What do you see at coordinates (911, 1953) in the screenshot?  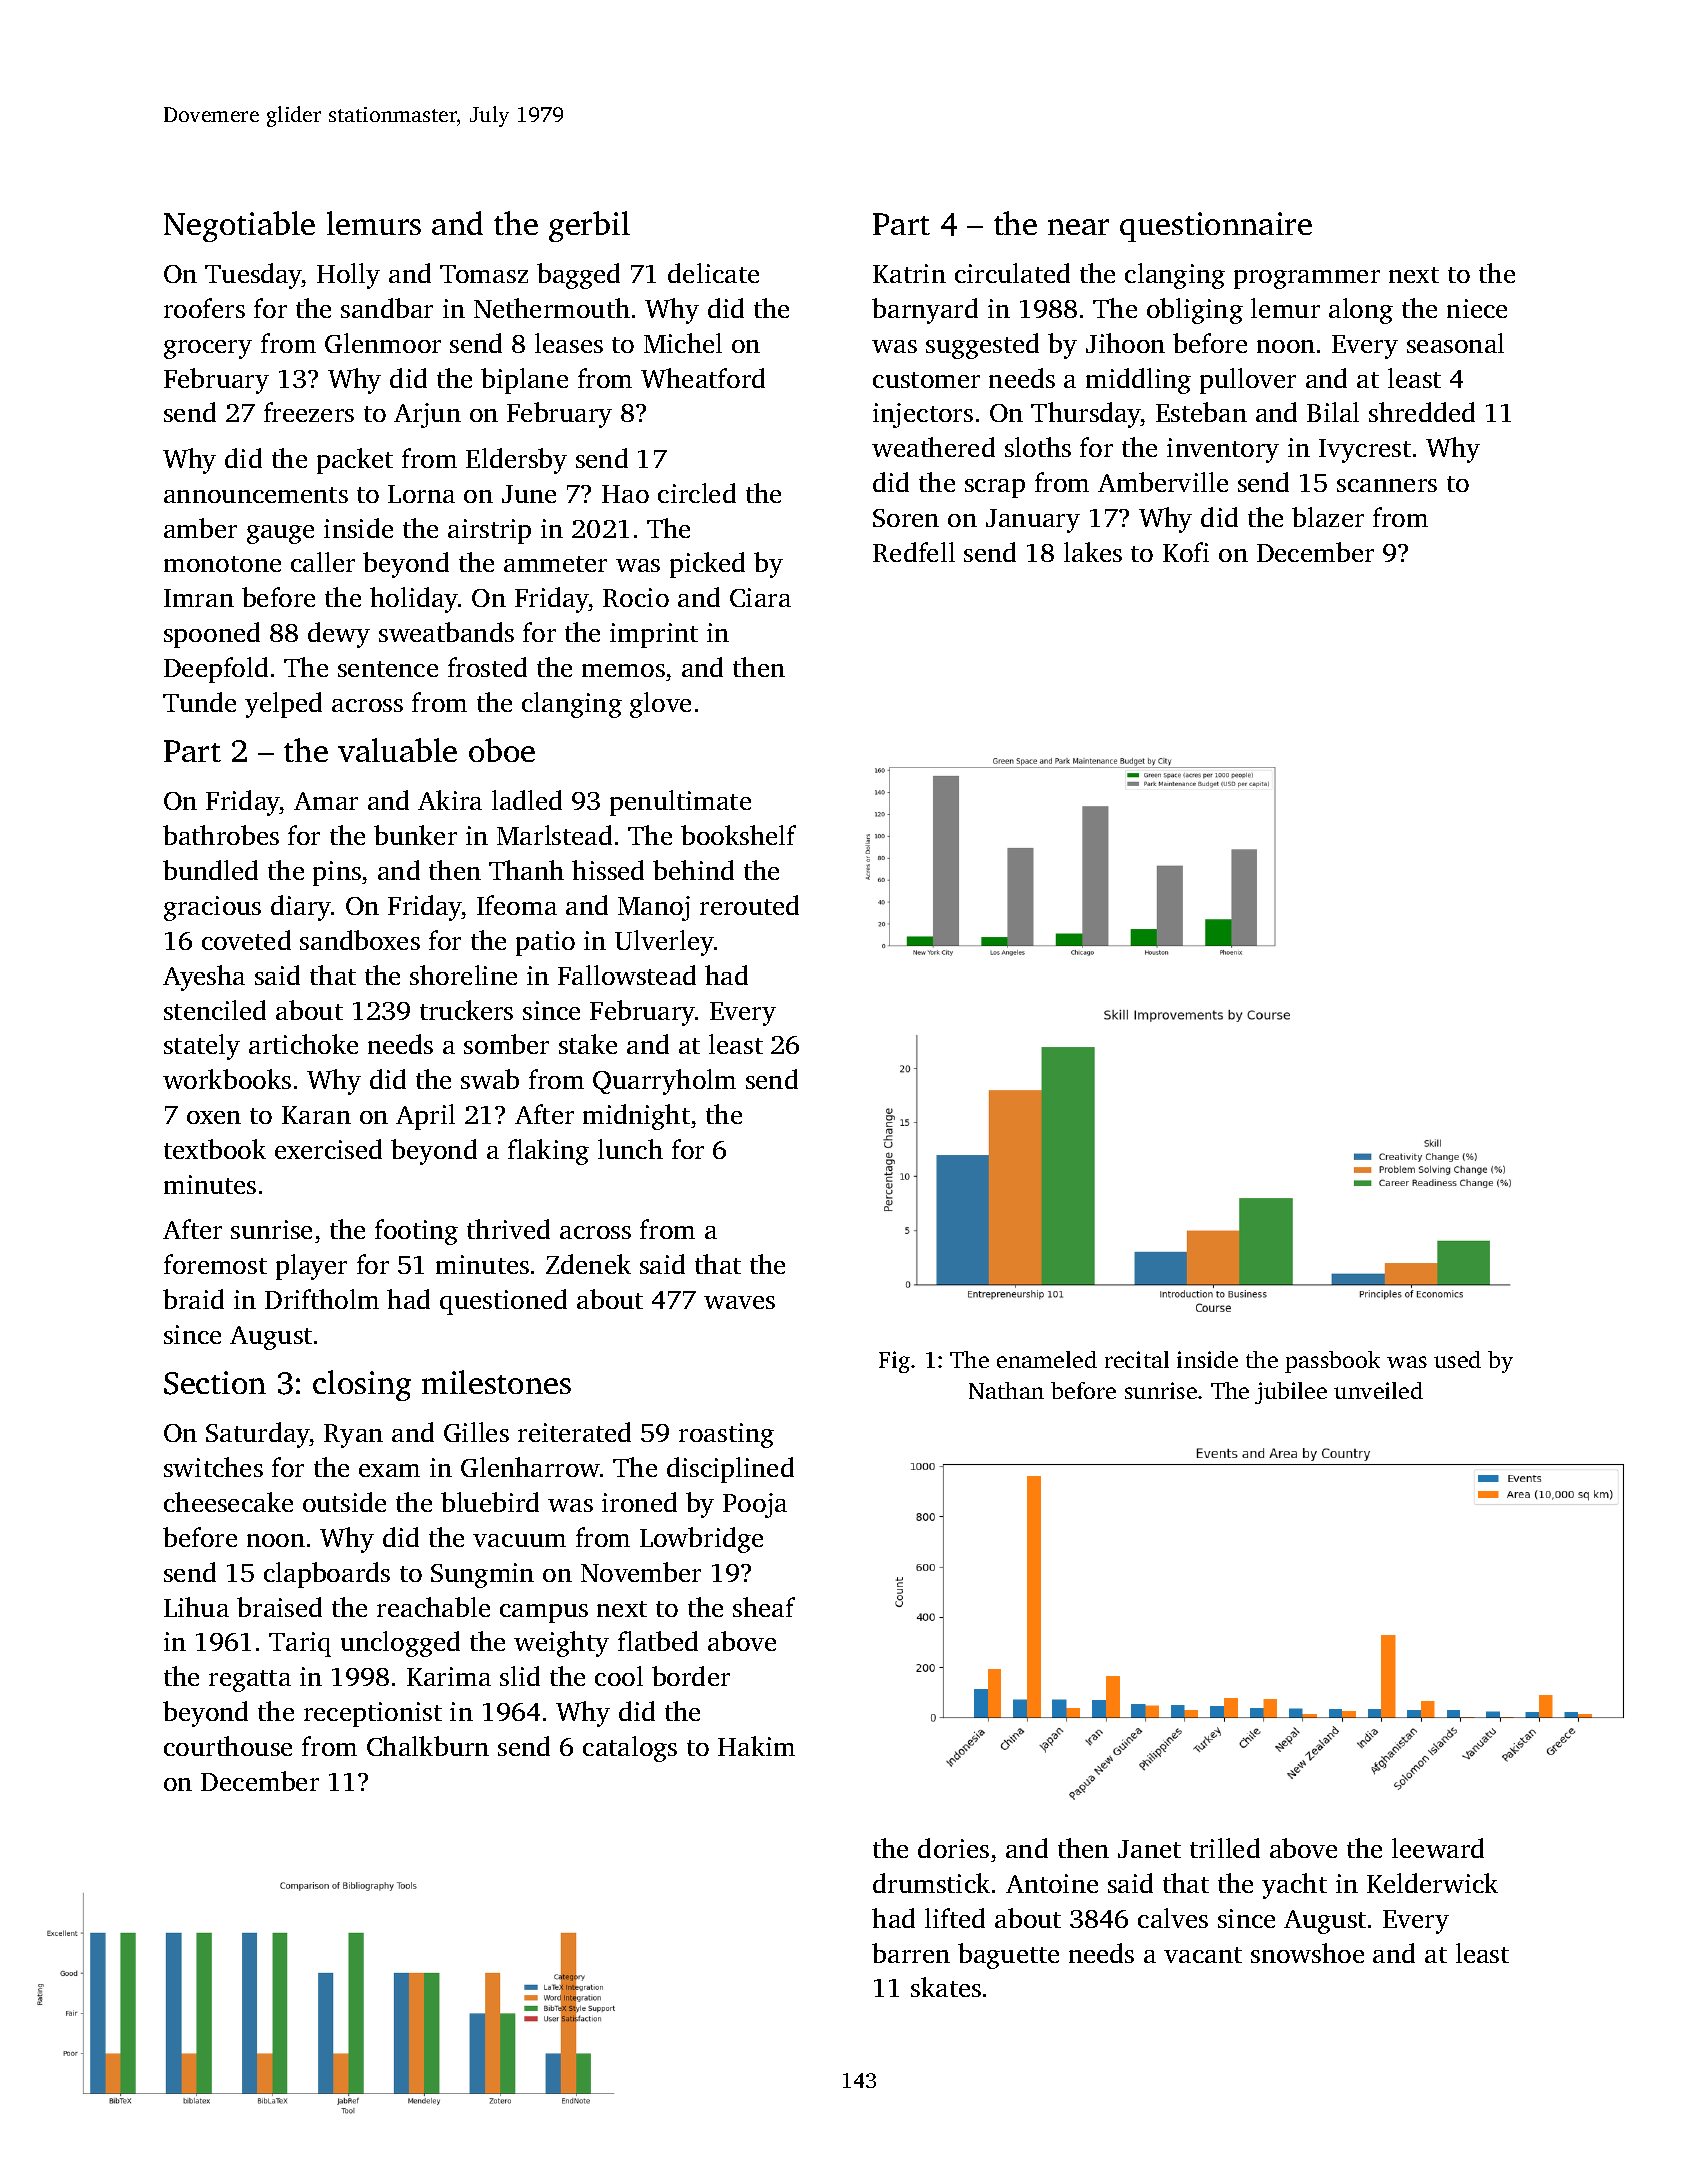 I see `barren` at bounding box center [911, 1953].
